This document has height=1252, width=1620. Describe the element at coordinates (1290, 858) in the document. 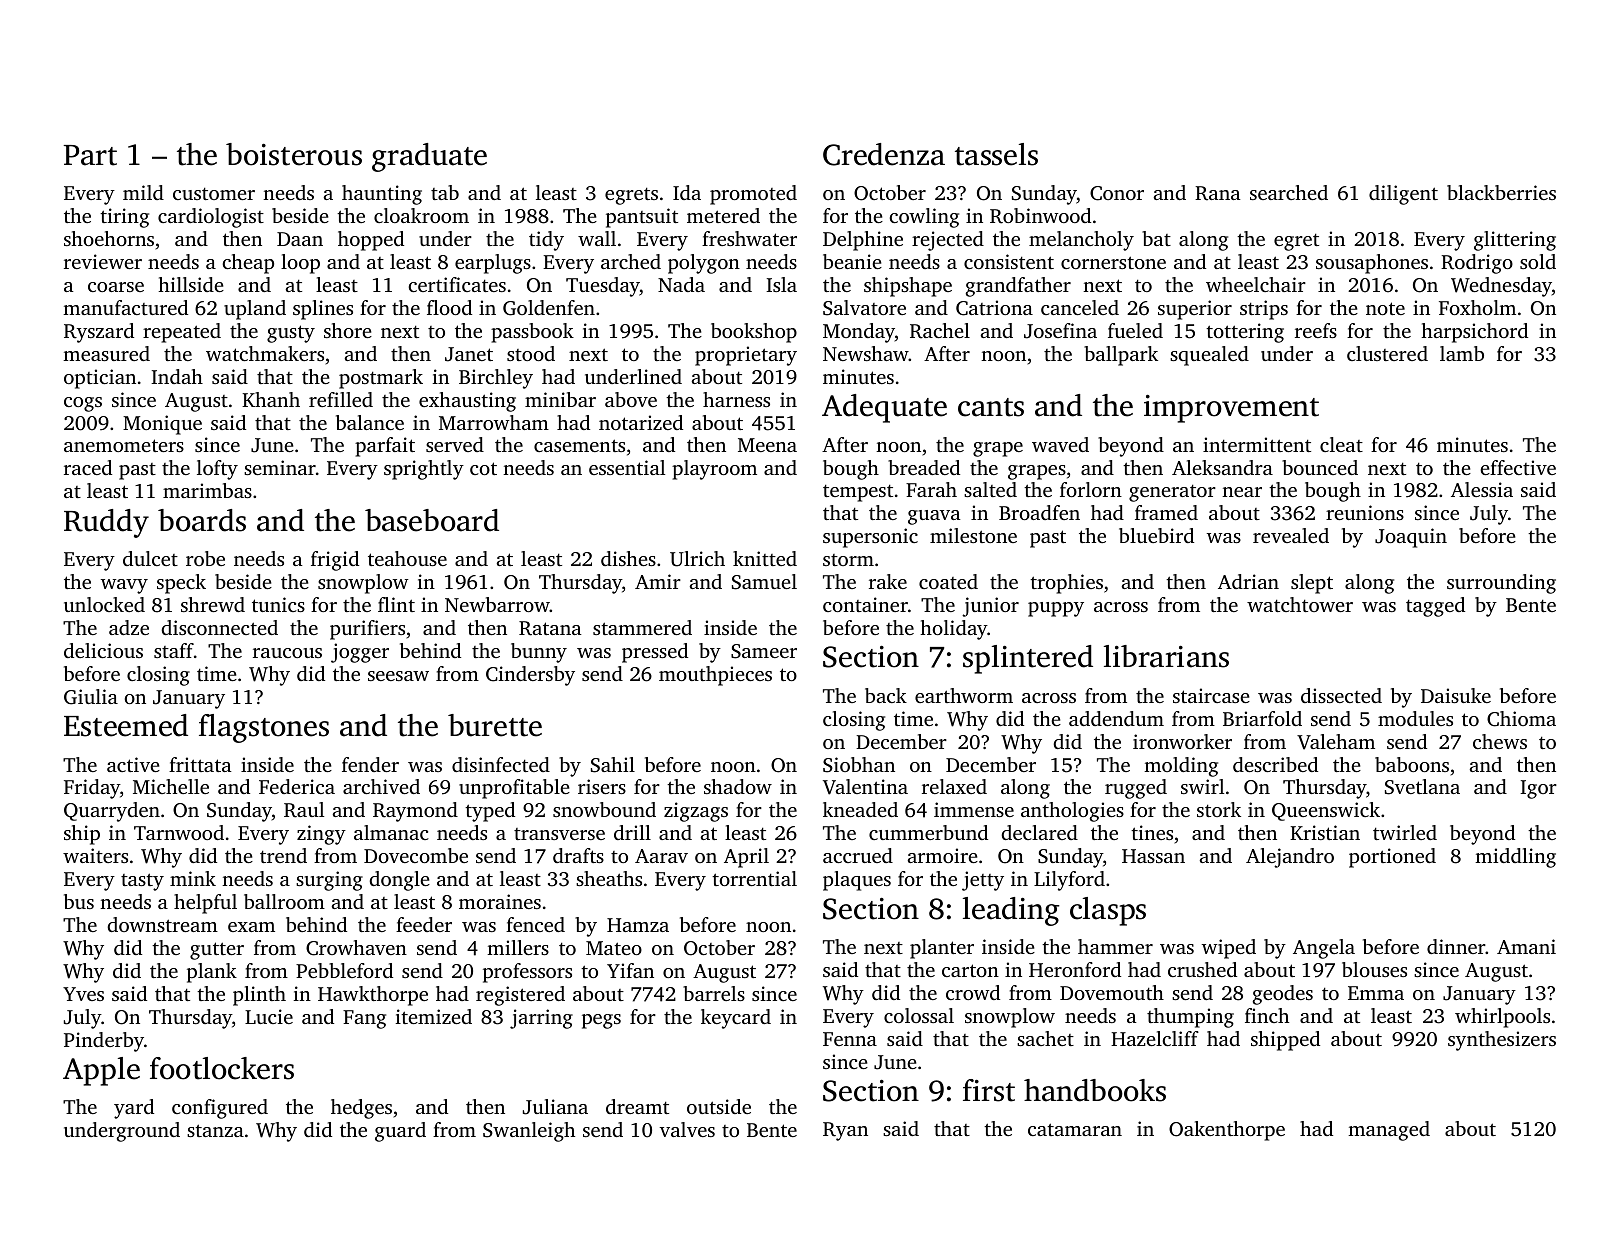

I see `Alejandro` at that location.
